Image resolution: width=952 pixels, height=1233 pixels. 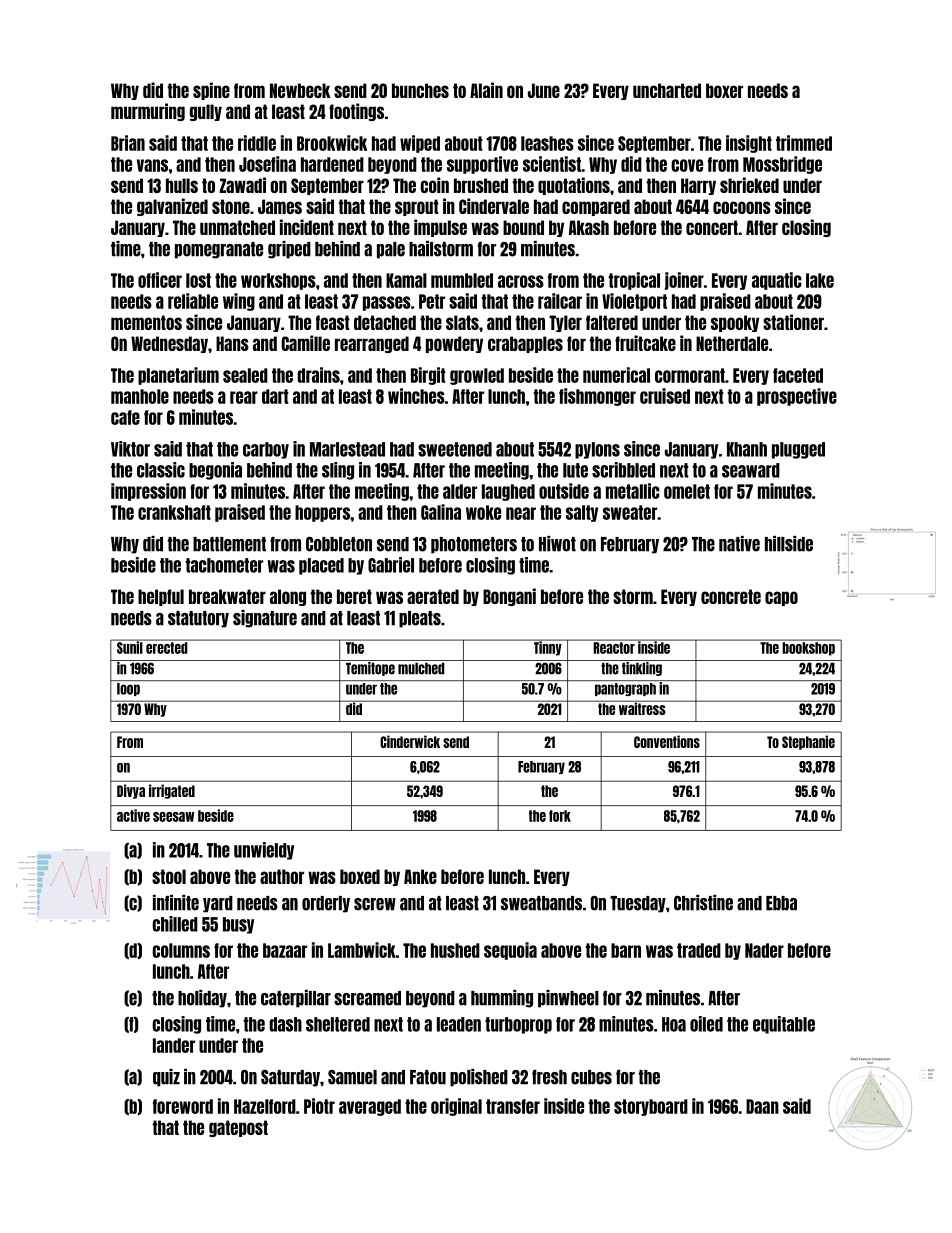 What do you see at coordinates (428, 376) in the screenshot?
I see `Birgit` at bounding box center [428, 376].
